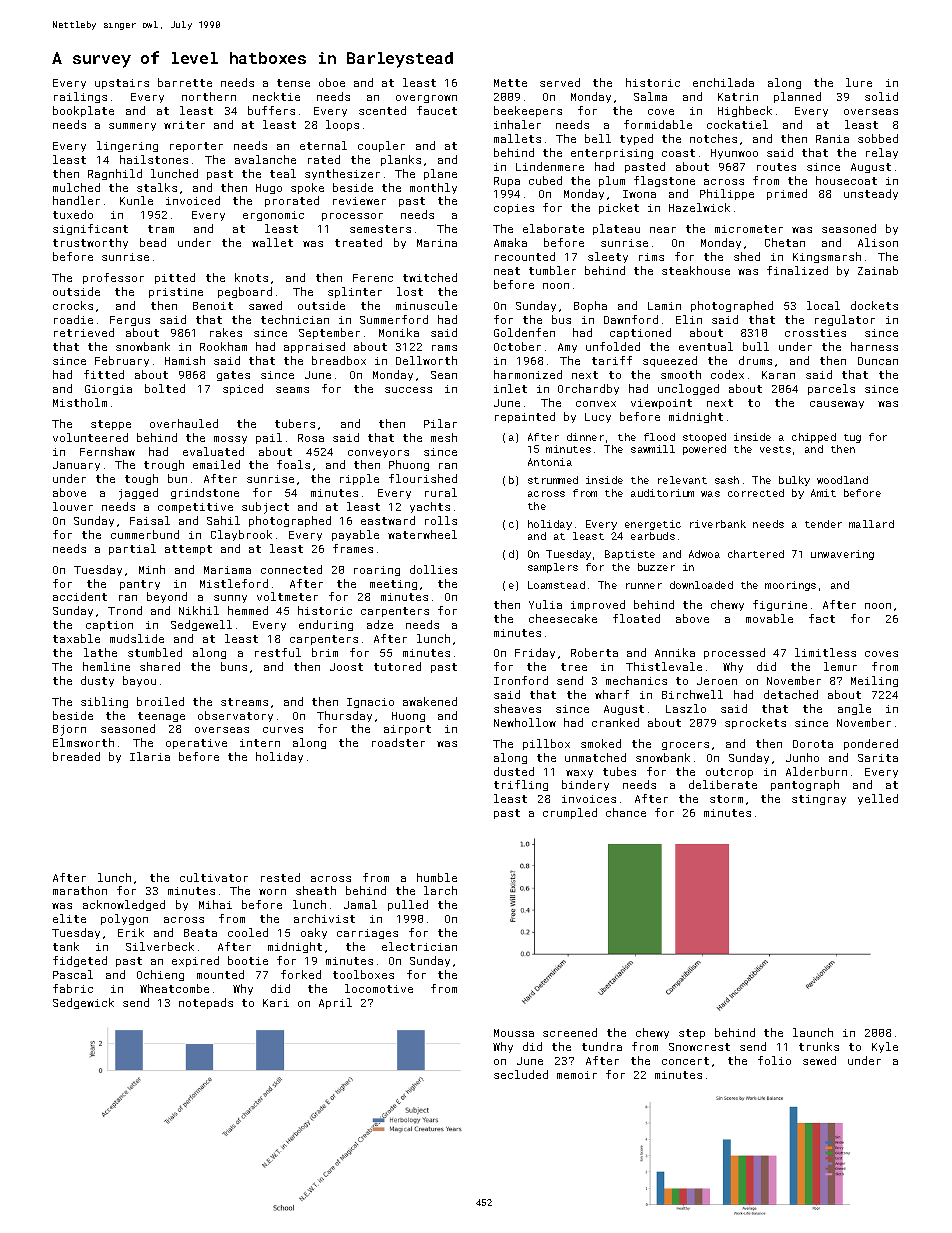 The width and height of the screenshot is (952, 1233). Describe the element at coordinates (76, 638) in the screenshot. I see `taxable` at that location.
